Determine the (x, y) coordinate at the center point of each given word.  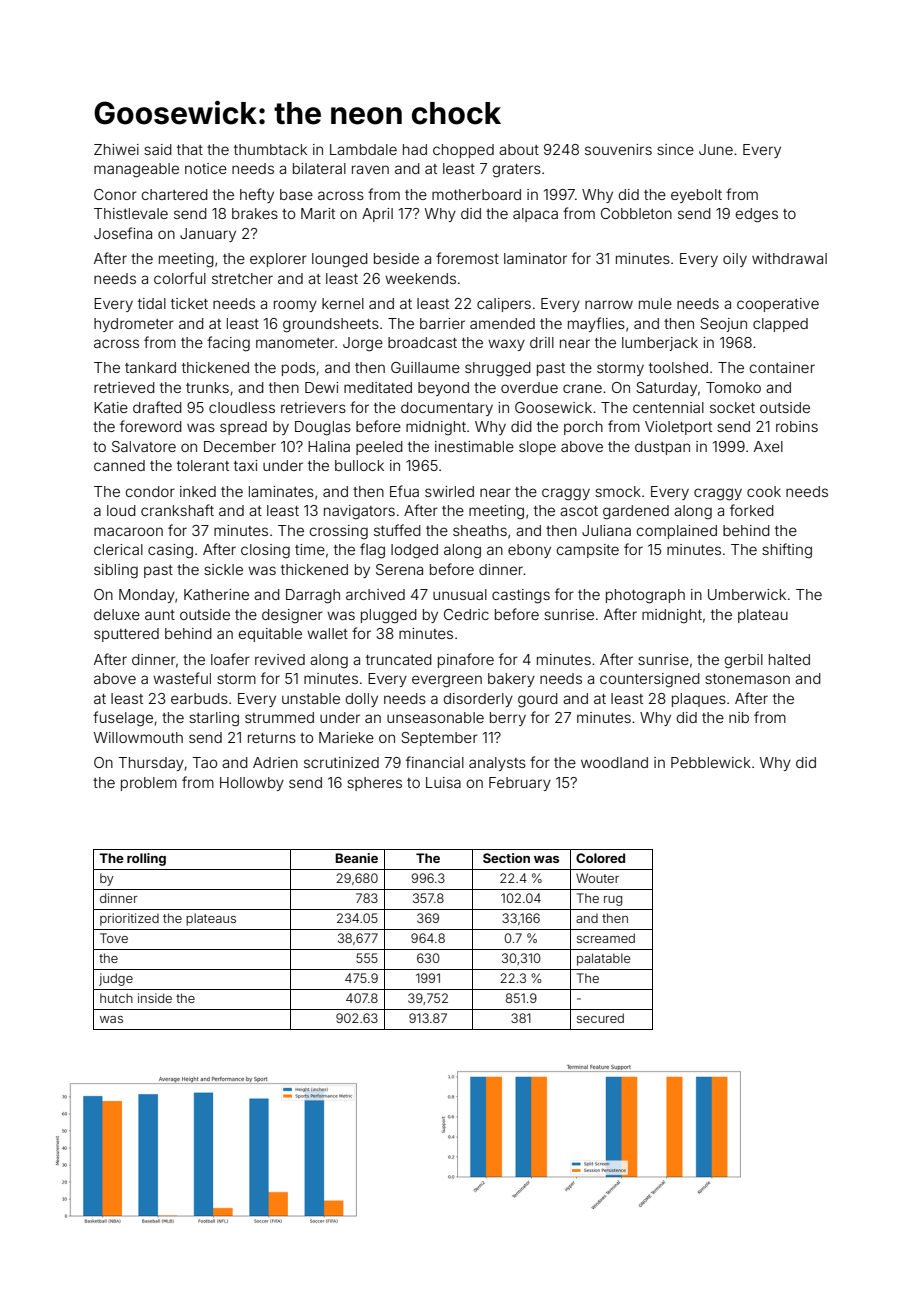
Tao (204, 762)
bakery (511, 680)
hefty (257, 195)
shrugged (498, 369)
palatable (603, 959)
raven (370, 169)
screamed (606, 938)
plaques (699, 700)
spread (243, 428)
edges (757, 215)
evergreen (447, 681)
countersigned (650, 680)
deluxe (117, 614)
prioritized (129, 919)
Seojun (723, 325)
